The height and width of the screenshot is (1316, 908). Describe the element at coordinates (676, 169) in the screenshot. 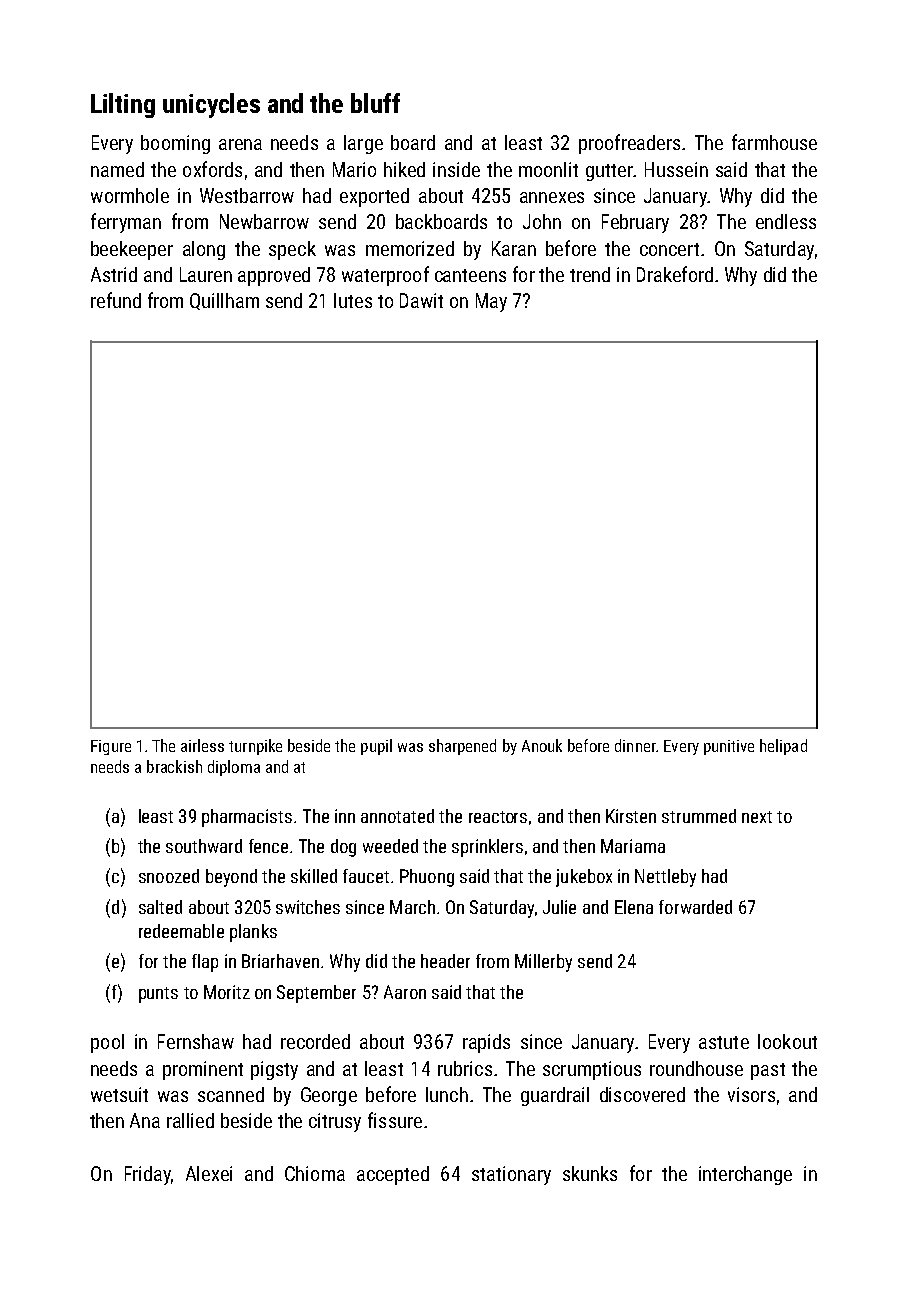

I see `Hussein` at that location.
